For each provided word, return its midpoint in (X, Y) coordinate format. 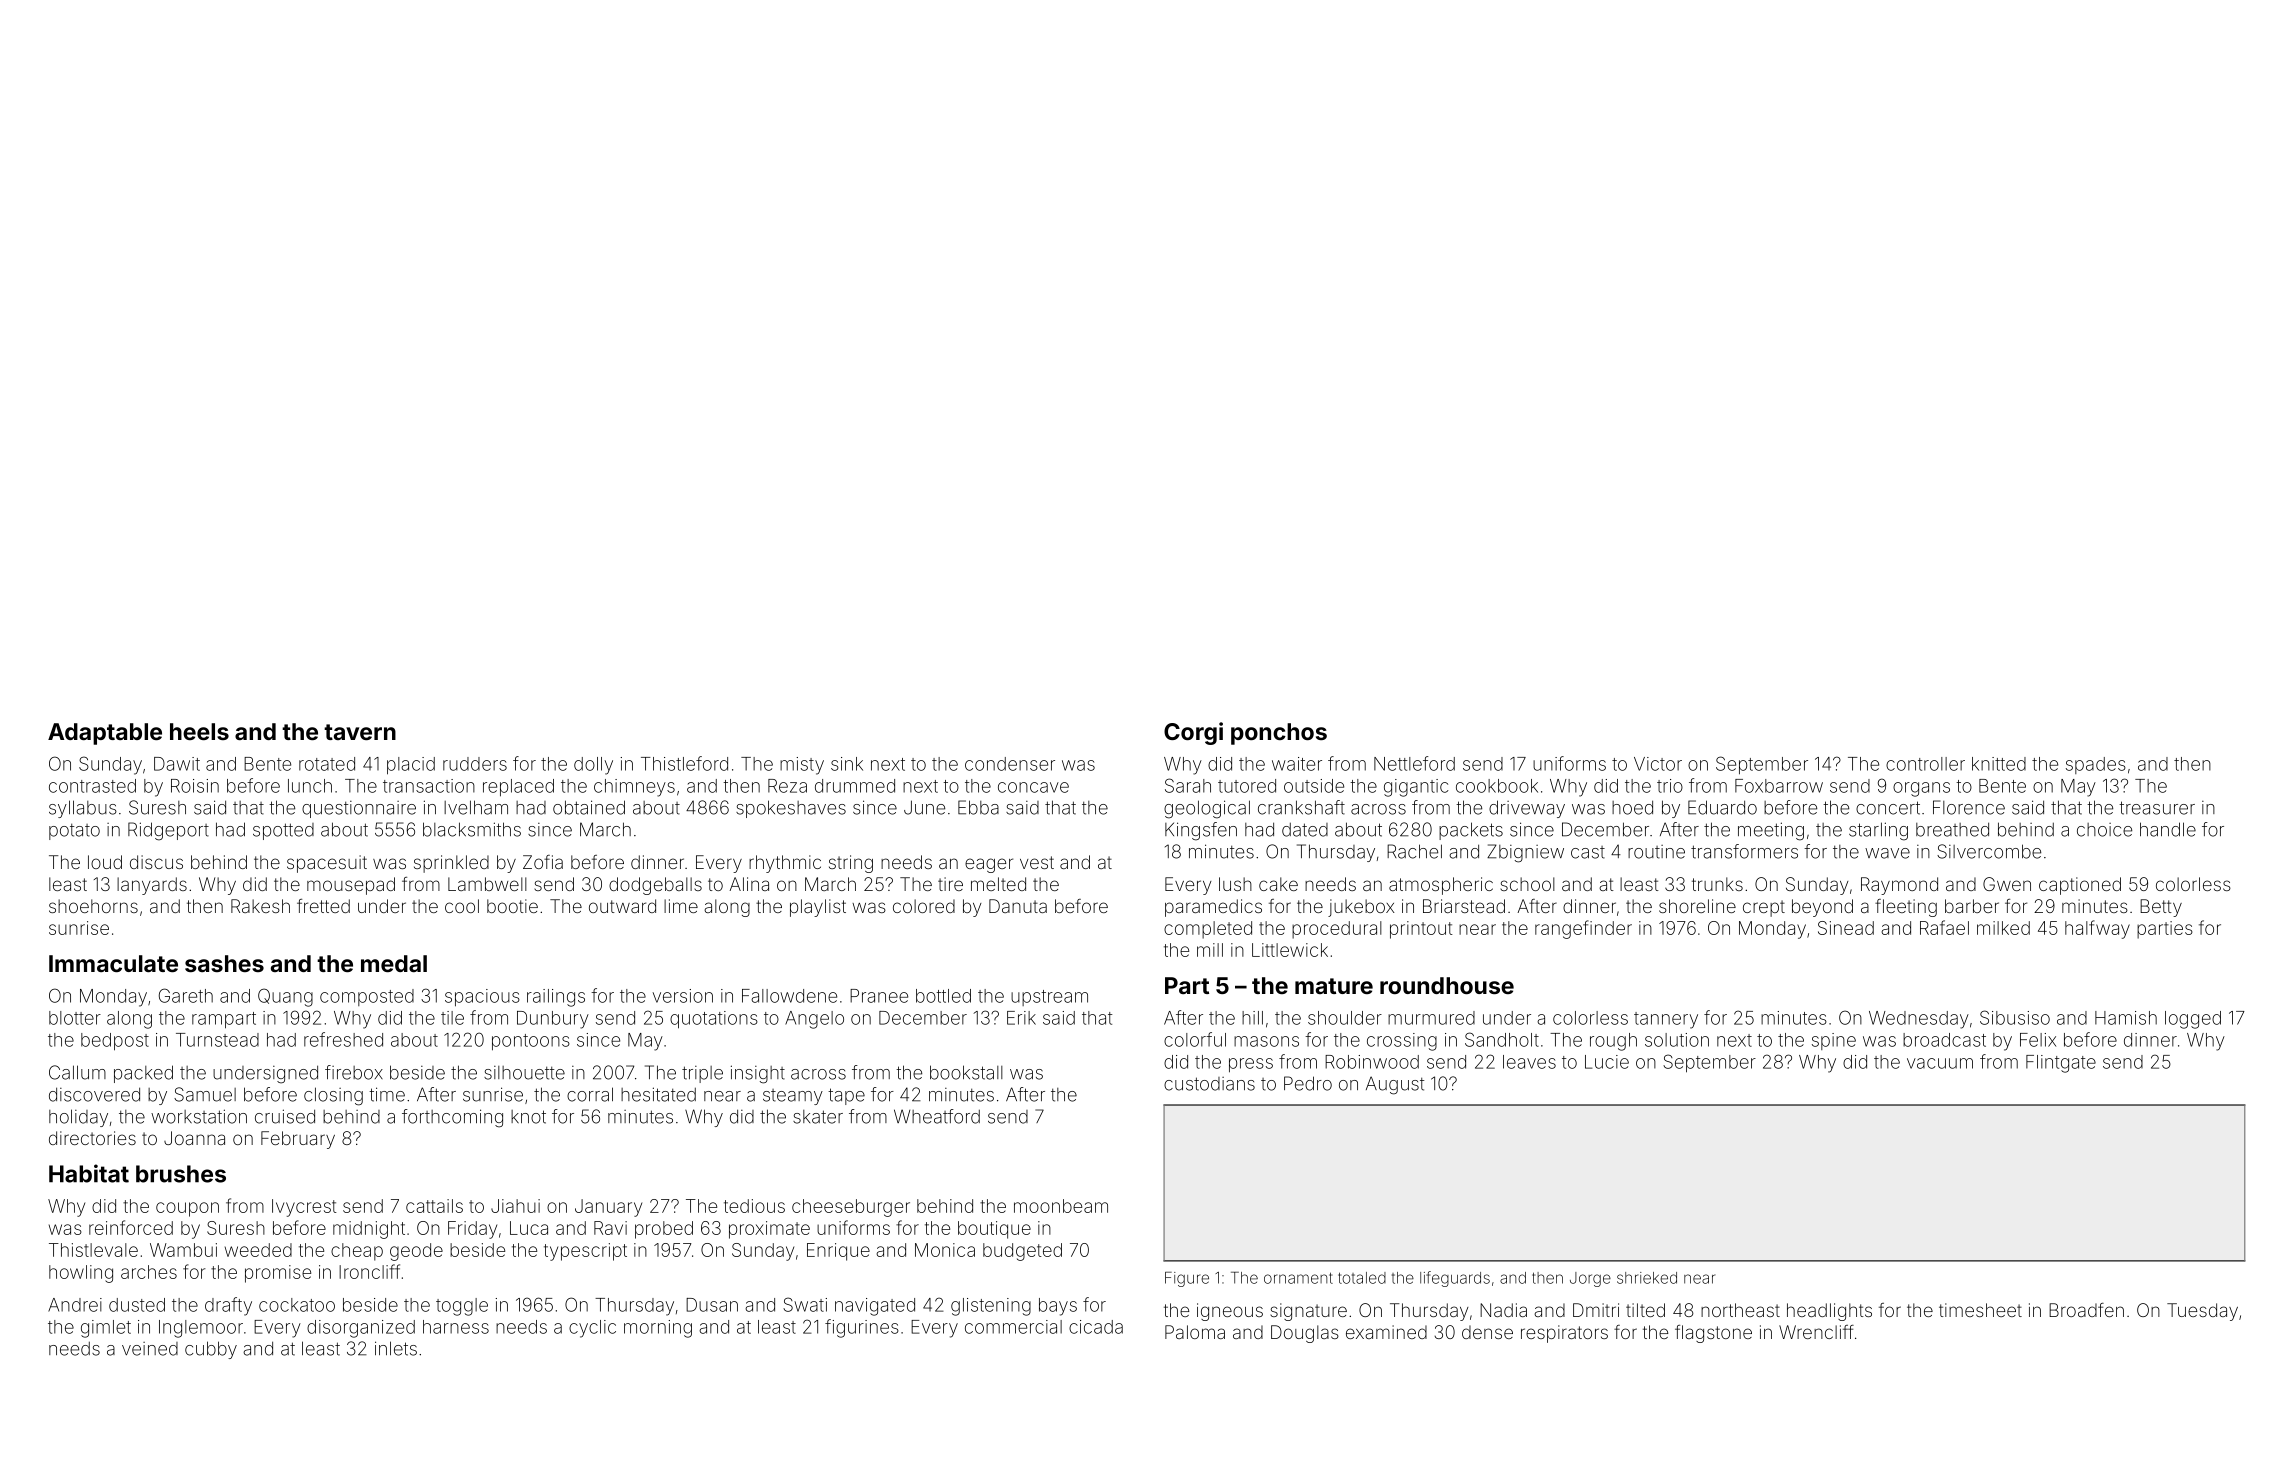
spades (2096, 765)
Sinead (1846, 928)
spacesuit (327, 864)
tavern (360, 732)
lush (1235, 884)
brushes (181, 1174)
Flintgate (2061, 1064)
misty (802, 766)
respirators (1564, 1334)
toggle (462, 1307)
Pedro (1308, 1083)
